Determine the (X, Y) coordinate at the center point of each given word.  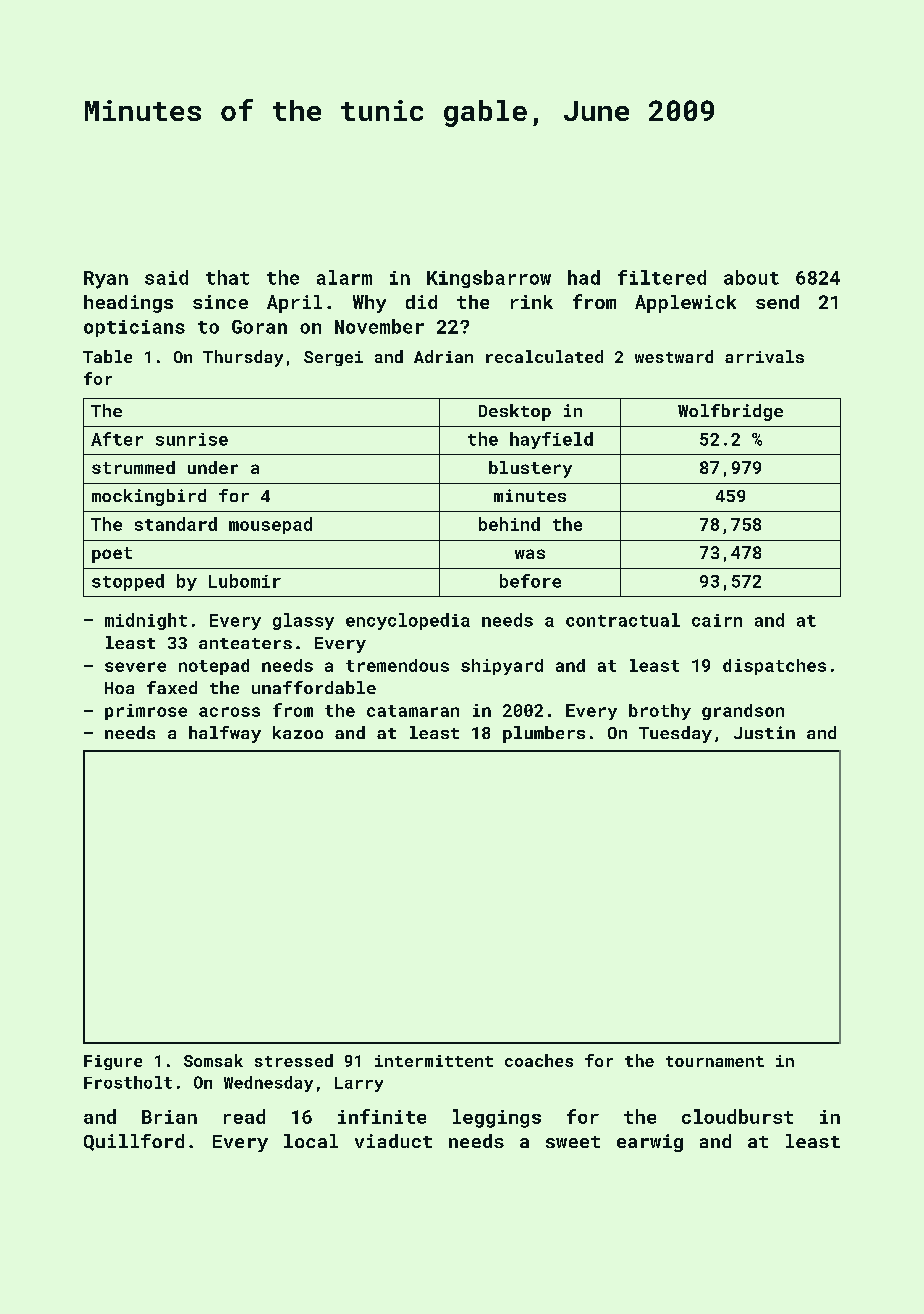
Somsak (213, 1060)
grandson (743, 712)
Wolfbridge (730, 412)
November (379, 326)
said (166, 277)
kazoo (298, 732)
